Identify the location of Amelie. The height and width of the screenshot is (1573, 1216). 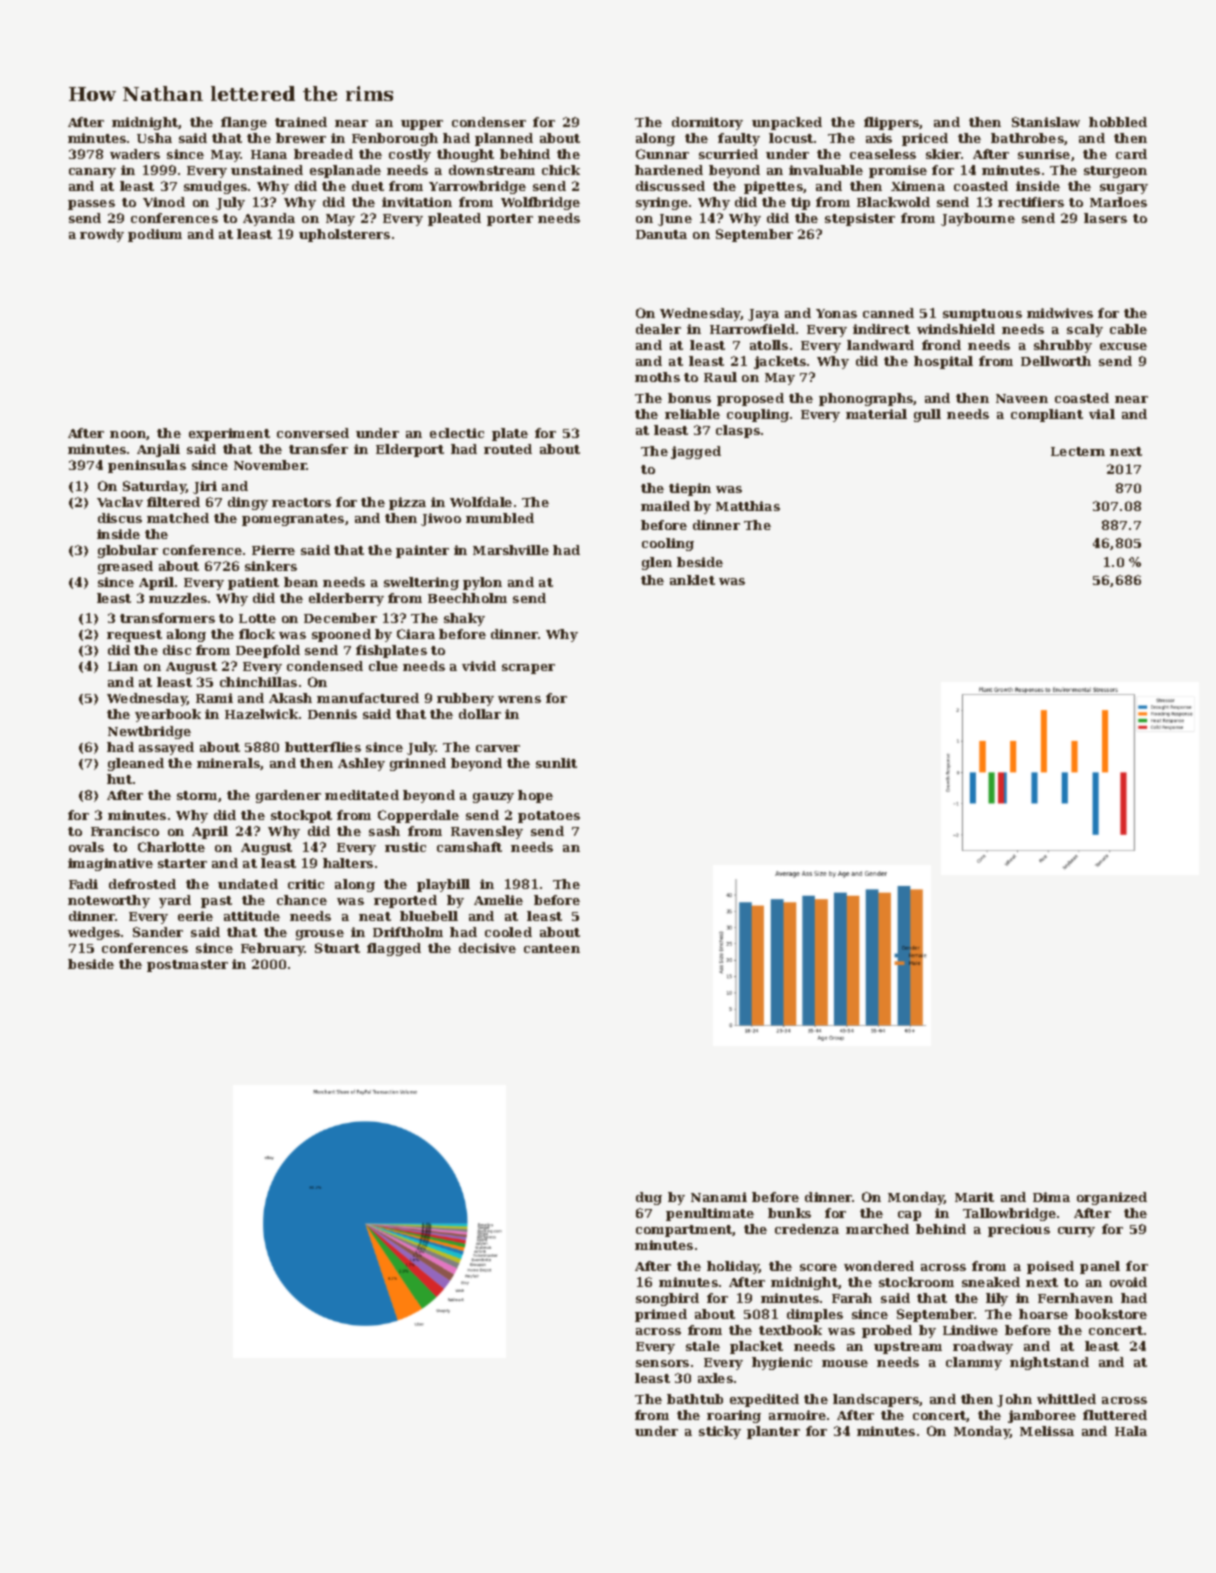
(498, 900).
